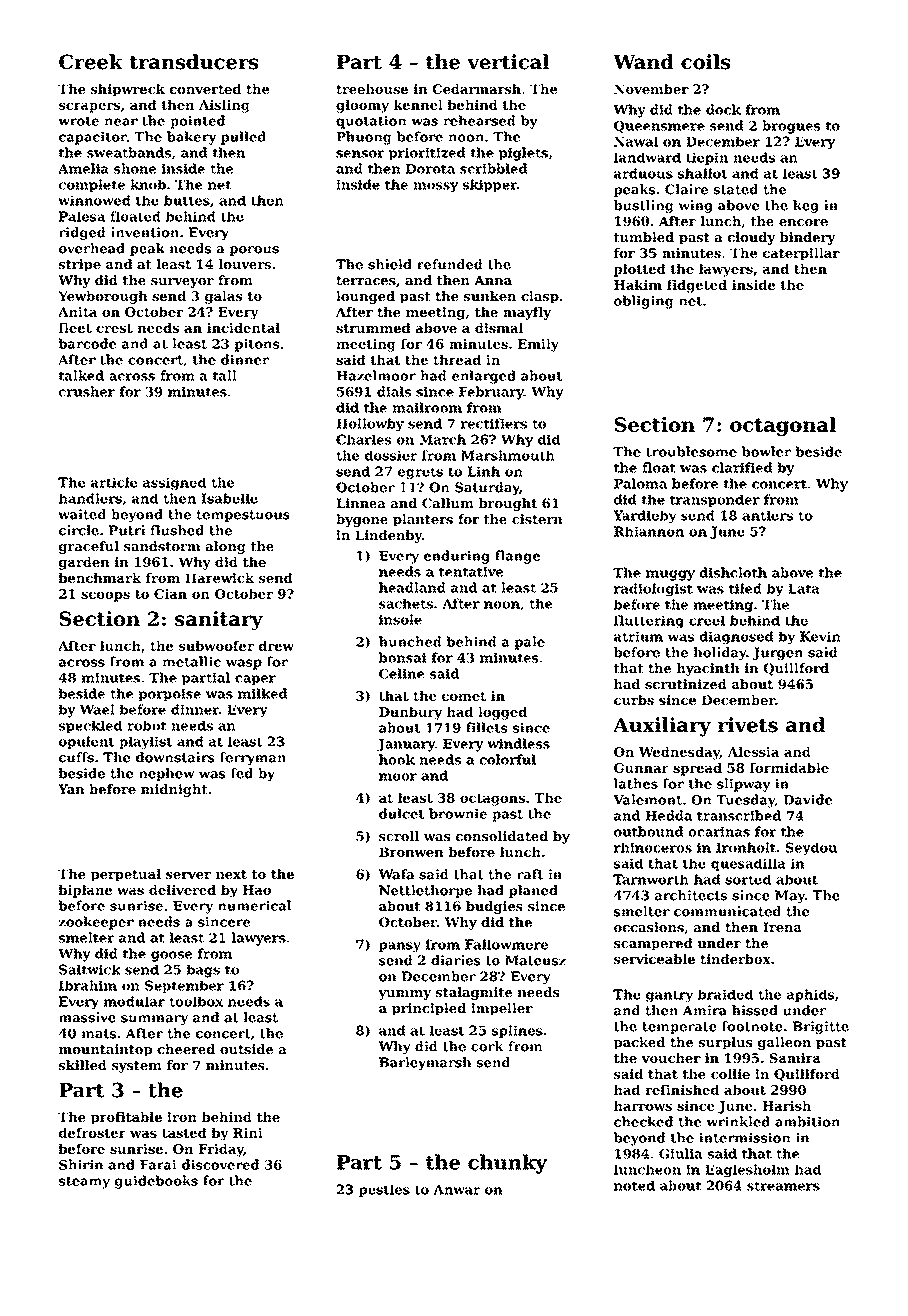  I want to click on raft, so click(530, 874).
